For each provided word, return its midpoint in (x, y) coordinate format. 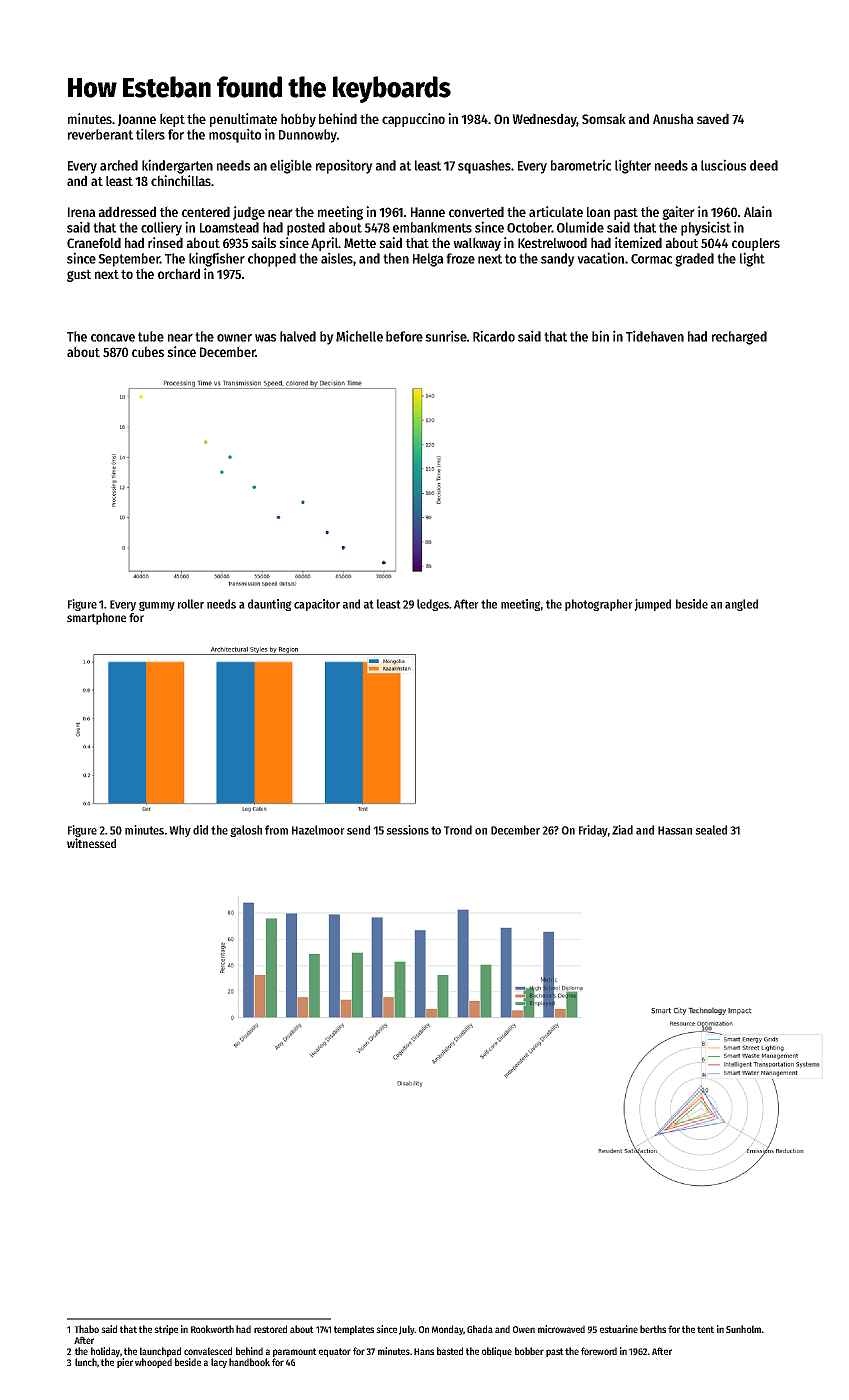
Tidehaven (655, 336)
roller (191, 604)
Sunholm (743, 1329)
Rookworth (212, 1329)
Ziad (622, 830)
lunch (86, 1362)
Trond (458, 830)
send (358, 830)
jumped (652, 605)
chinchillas (181, 180)
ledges (433, 605)
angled (741, 605)
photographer (599, 605)
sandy (558, 260)
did (200, 830)
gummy (157, 606)
